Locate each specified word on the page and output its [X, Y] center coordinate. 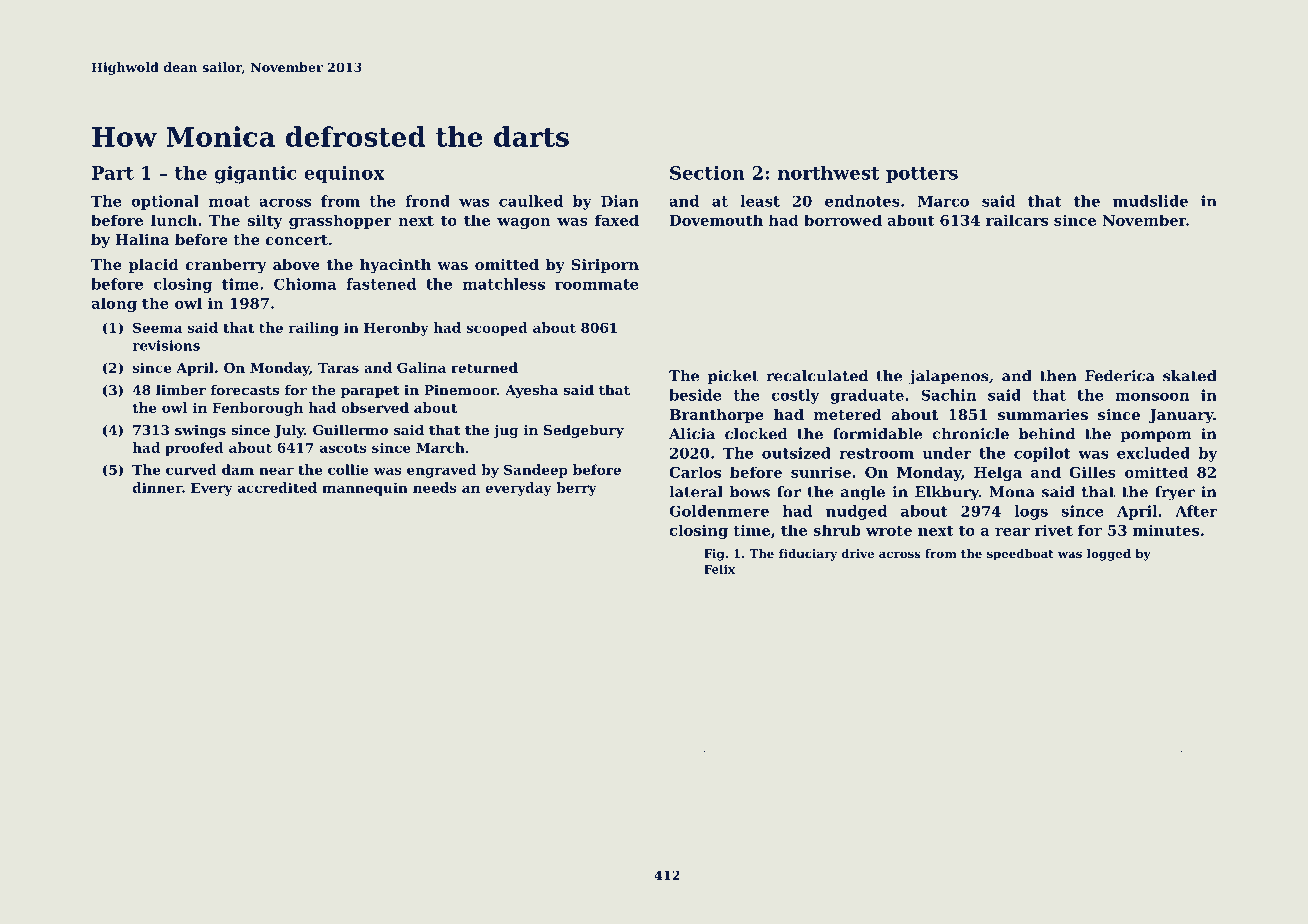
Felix [719, 569]
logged [1109, 555]
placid [153, 266]
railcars [1017, 220]
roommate [597, 284]
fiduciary [808, 555]
